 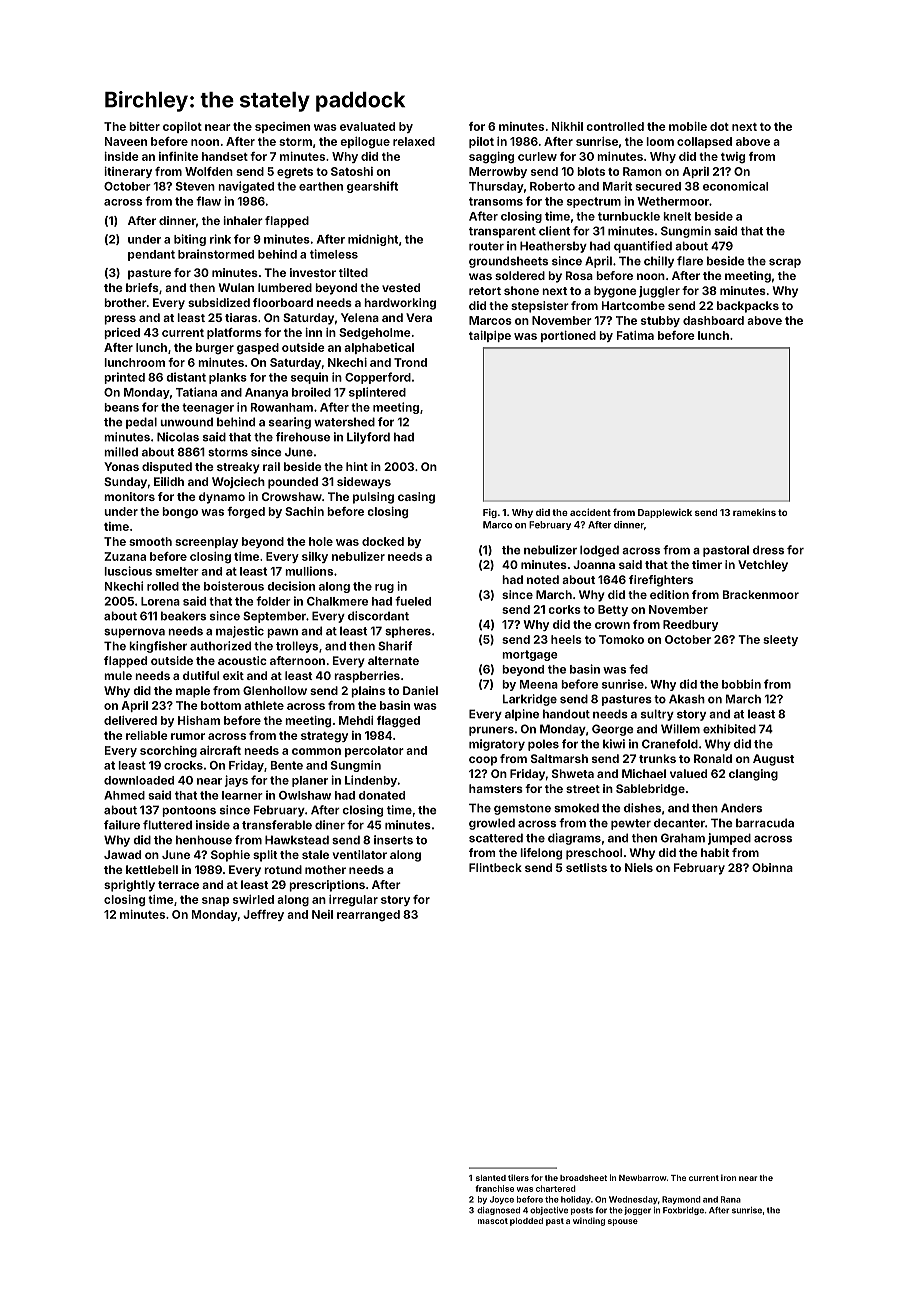 I want to click on specimen, so click(x=282, y=127).
